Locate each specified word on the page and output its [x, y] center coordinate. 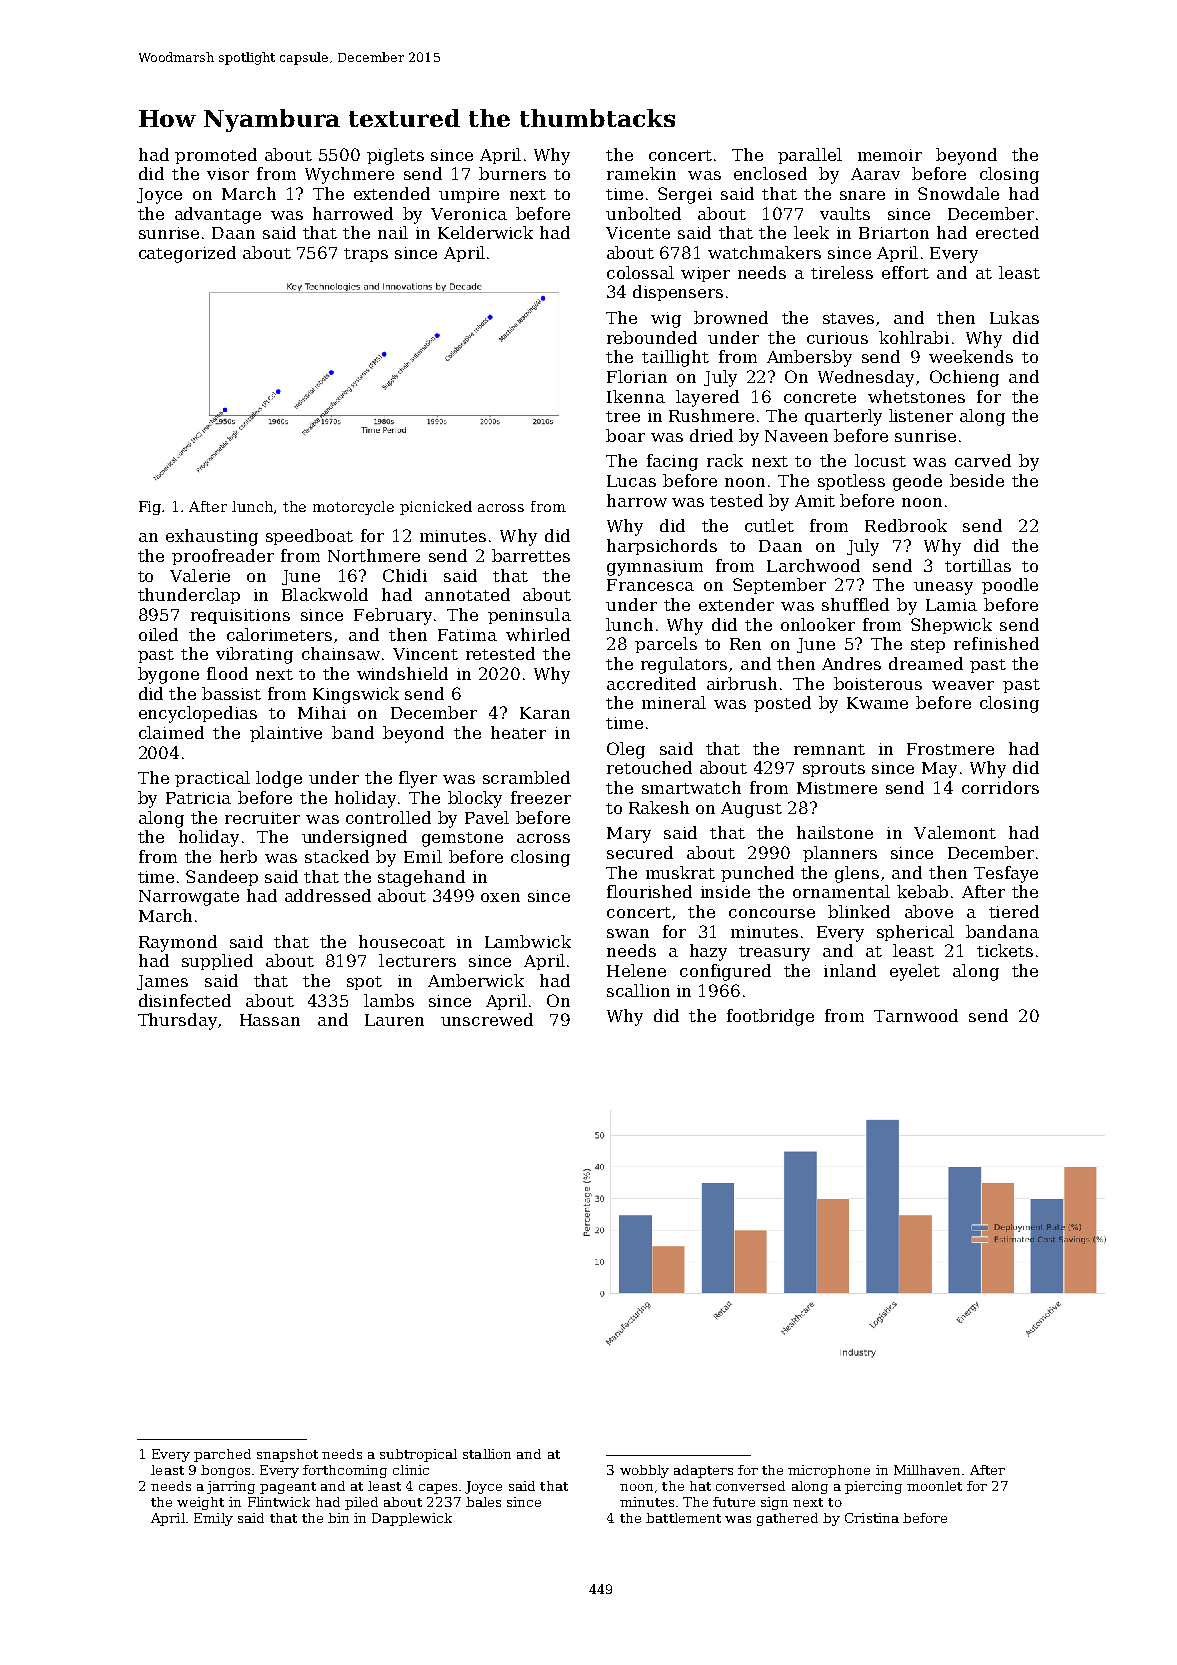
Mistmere [837, 788]
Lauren [394, 1020]
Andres [851, 663]
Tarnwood [916, 1015]
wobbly [644, 1471]
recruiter [262, 818]
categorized [187, 254]
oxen [500, 897]
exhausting [212, 537]
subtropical [418, 1455]
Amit [815, 501]
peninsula [529, 616]
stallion [487, 1454]
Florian [637, 376]
